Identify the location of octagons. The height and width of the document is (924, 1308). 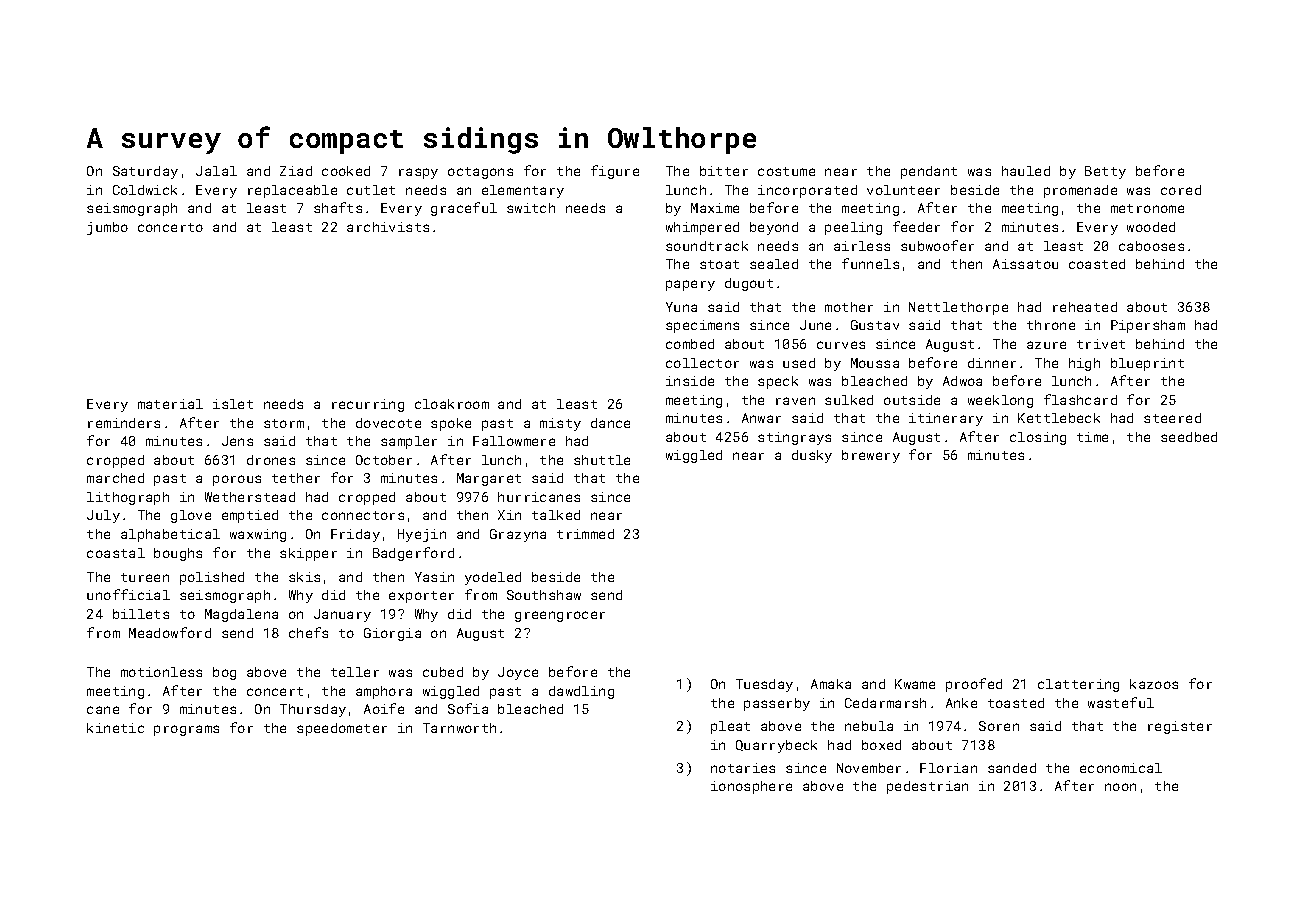
(480, 173).
